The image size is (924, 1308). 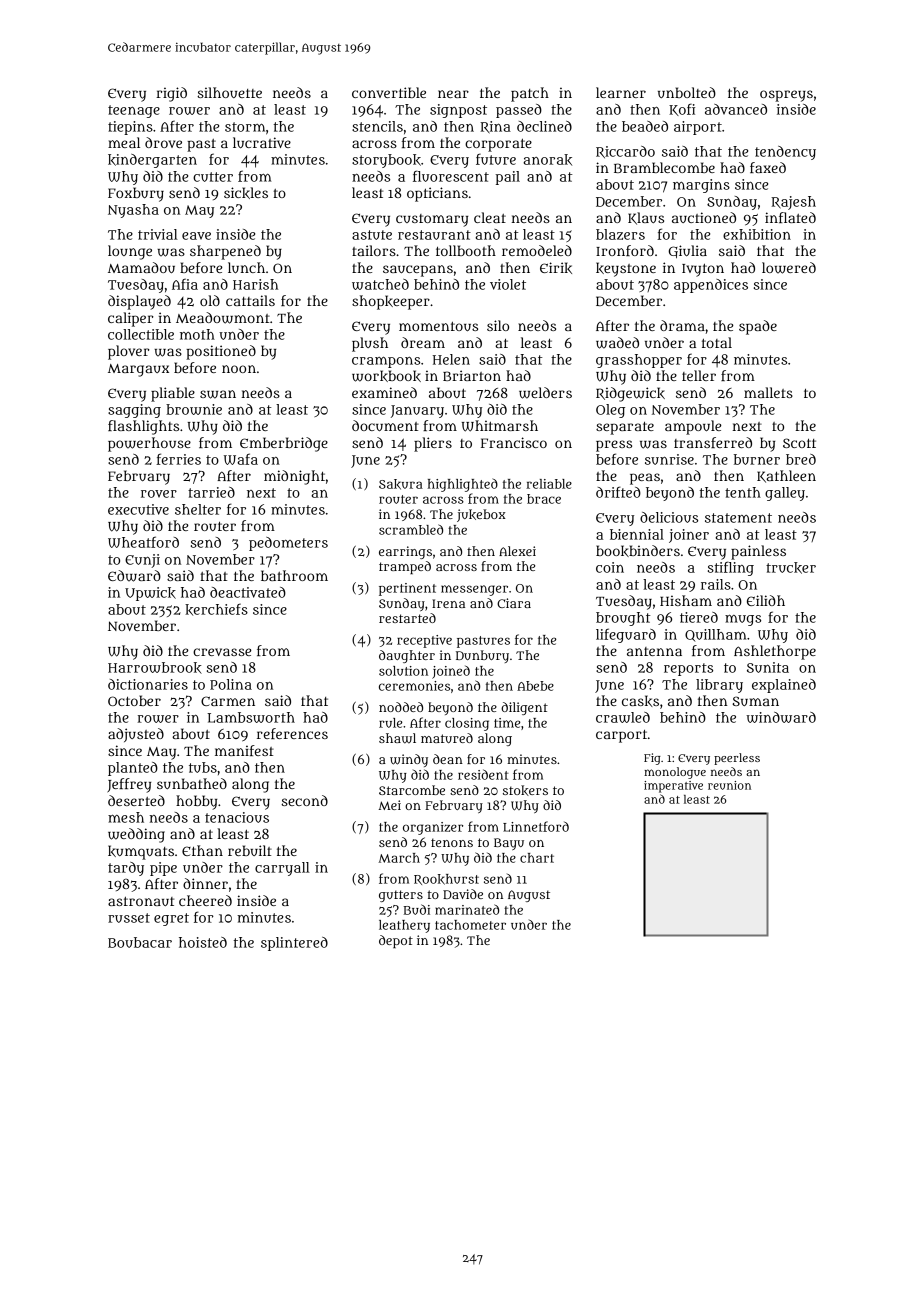 What do you see at coordinates (785, 494) in the image?
I see `galley` at bounding box center [785, 494].
